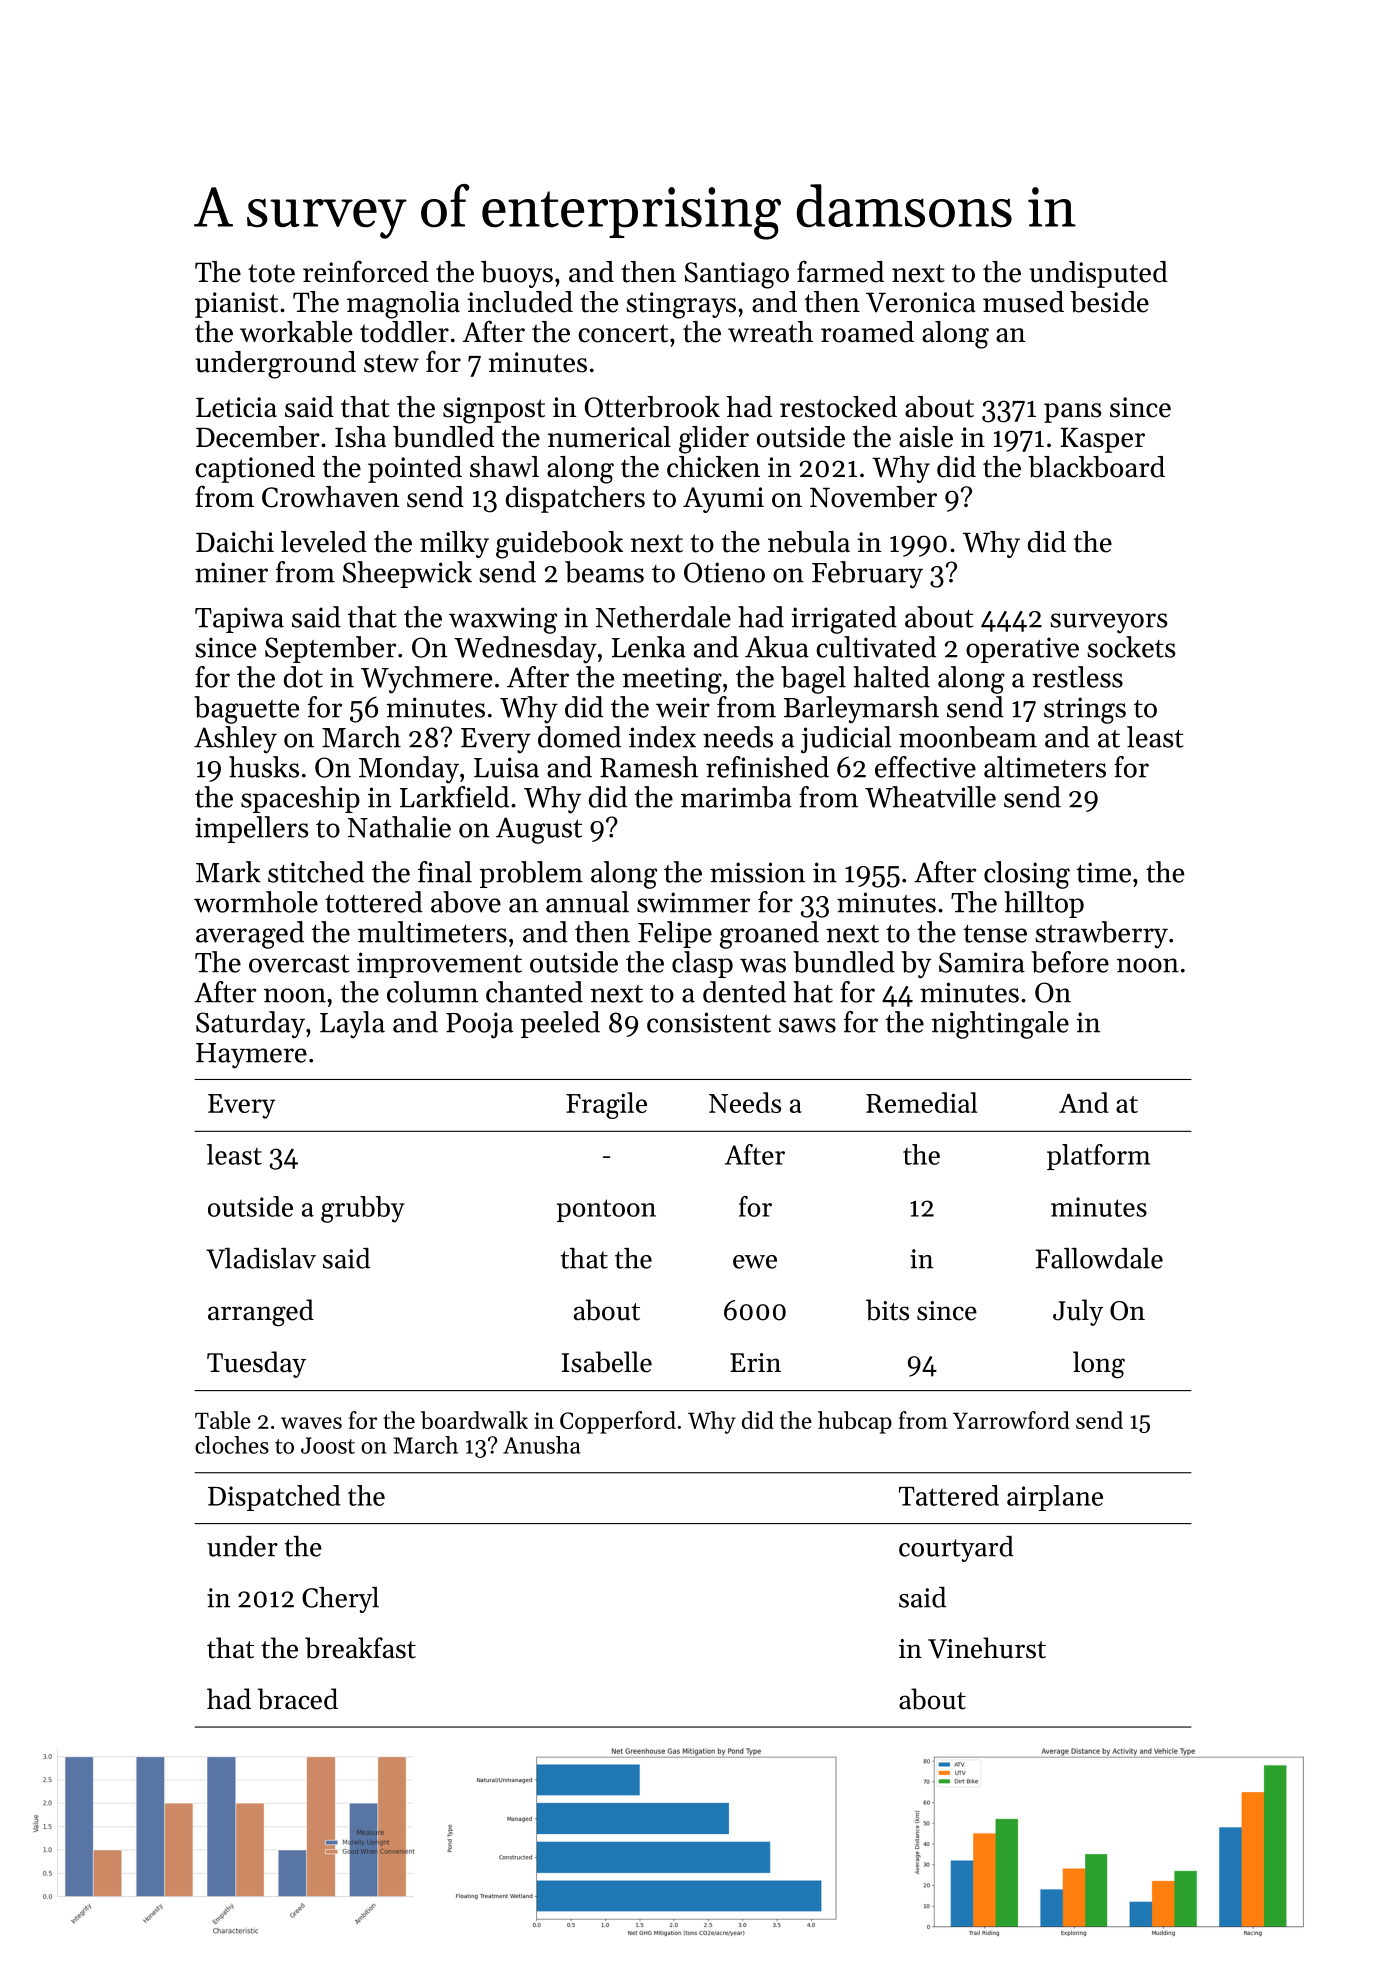 Image resolution: width=1386 pixels, height=1969 pixels. Describe the element at coordinates (542, 1445) in the screenshot. I see `Anusha` at that location.
